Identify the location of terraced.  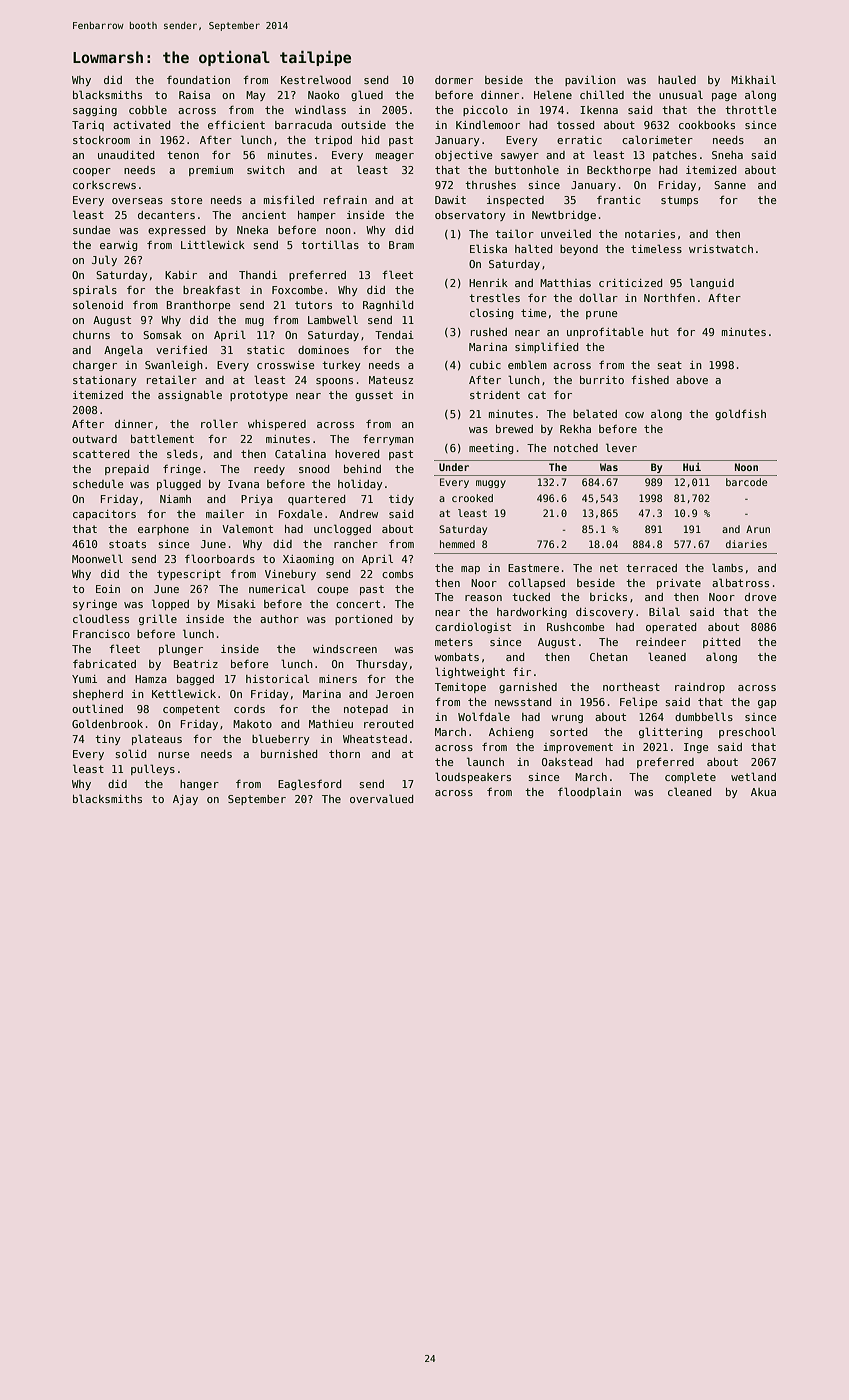
(651, 568).
